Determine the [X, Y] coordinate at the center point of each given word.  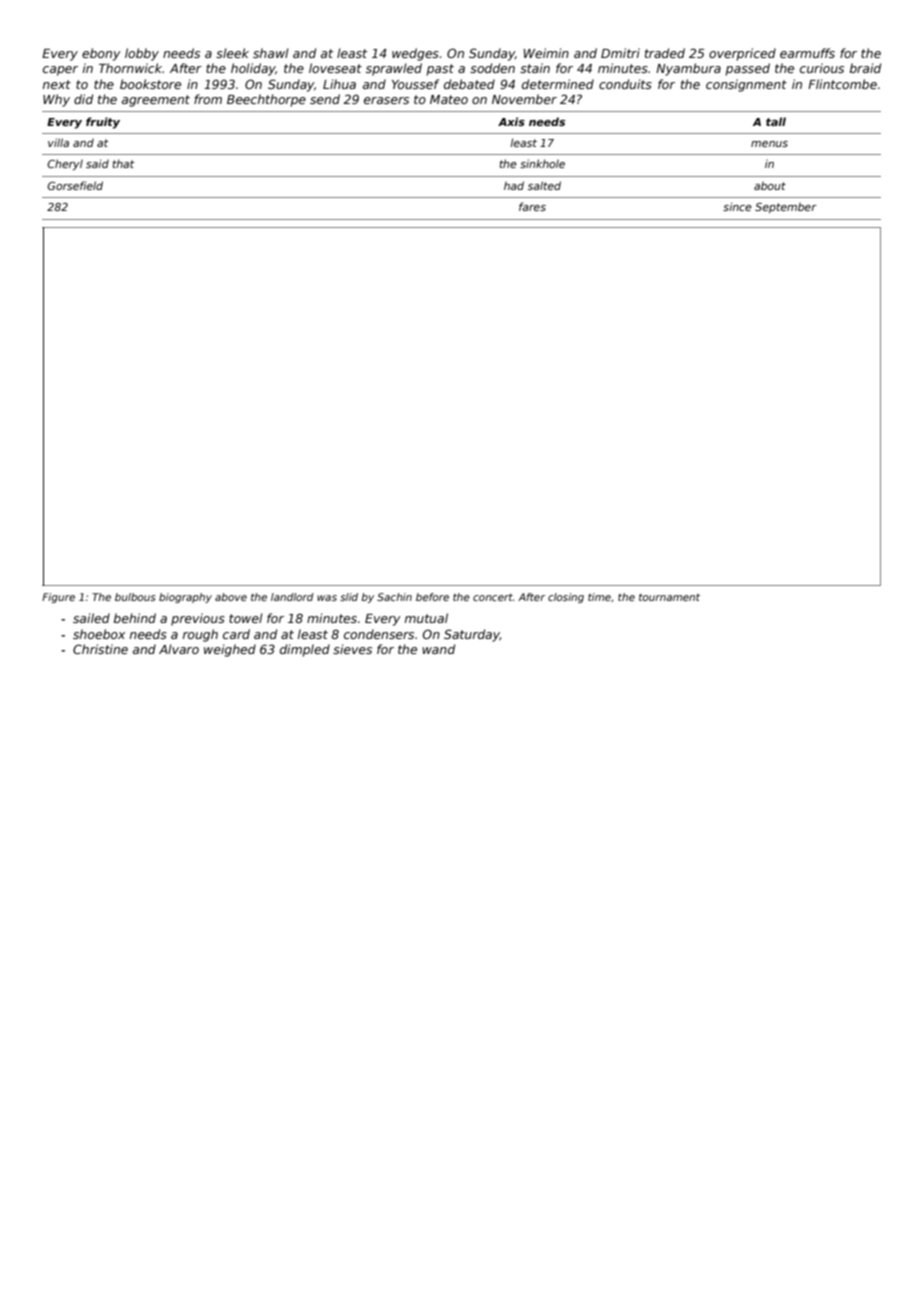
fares [532, 206]
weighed [230, 650]
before [432, 597]
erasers [386, 100]
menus [769, 144]
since [737, 206]
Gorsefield [75, 185]
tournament [669, 597]
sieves [352, 649]
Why [56, 100]
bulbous [135, 597]
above [231, 597]
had [514, 185]
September [786, 207]
